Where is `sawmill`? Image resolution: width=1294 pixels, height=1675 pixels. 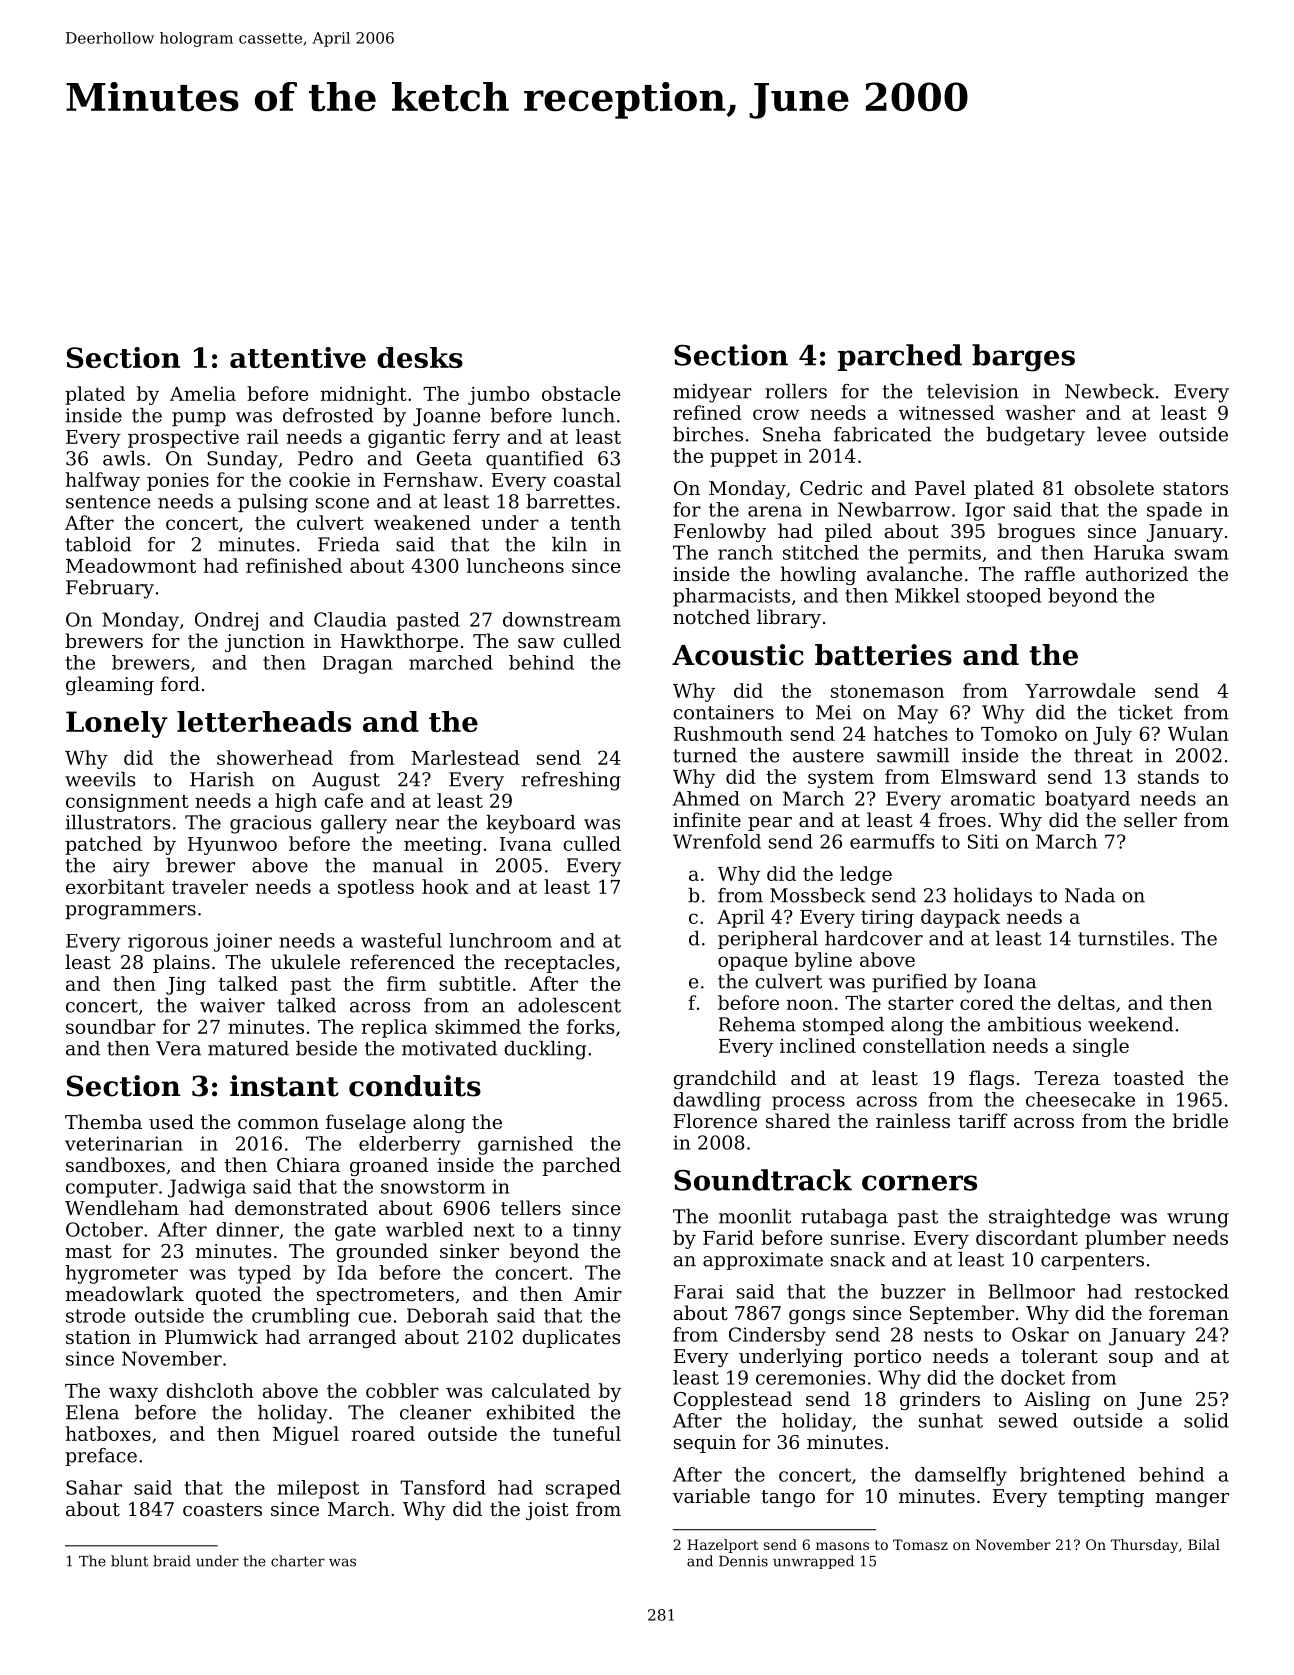 sawmill is located at coordinates (913, 755).
